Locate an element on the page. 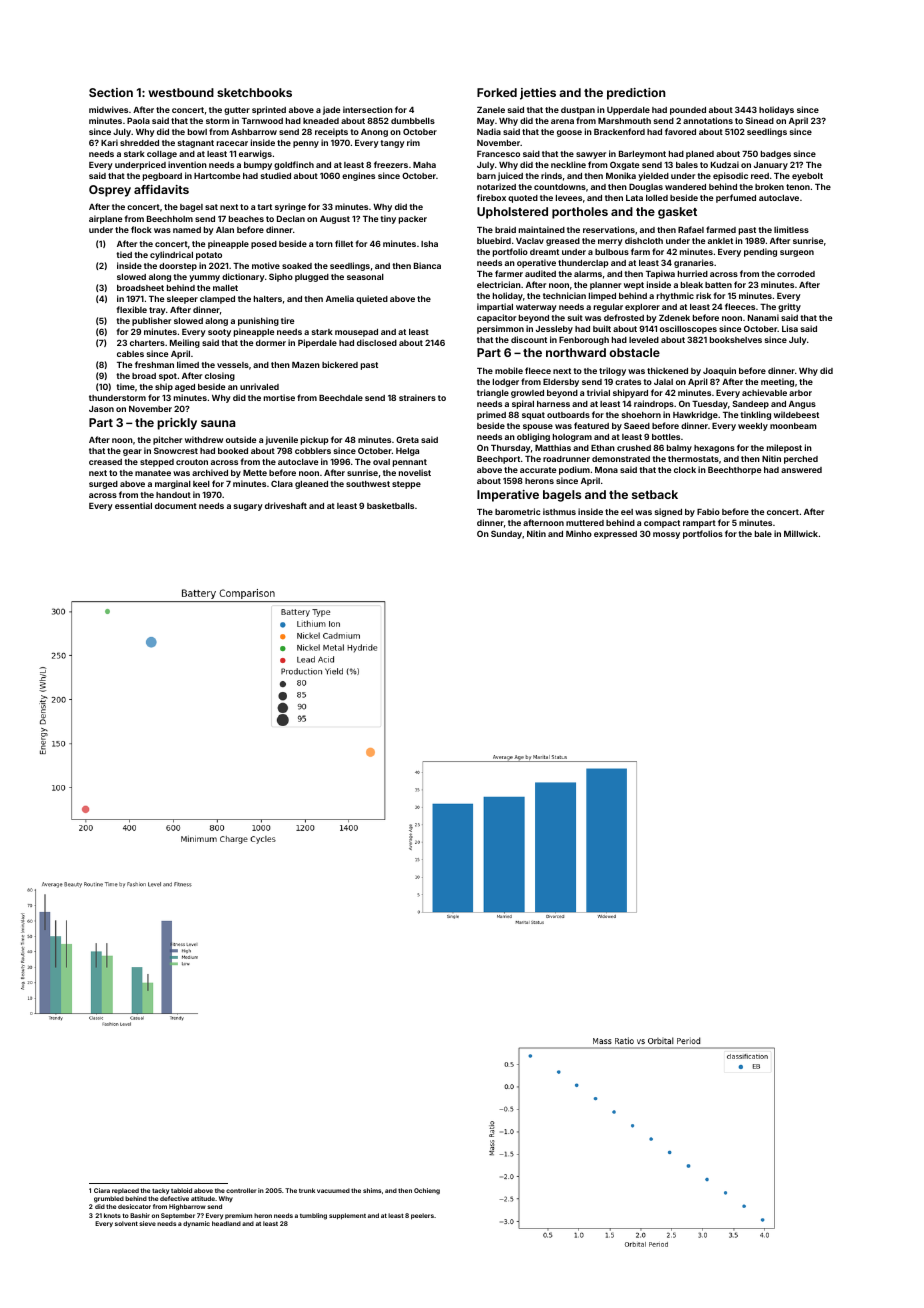  jade is located at coordinates (331, 110).
